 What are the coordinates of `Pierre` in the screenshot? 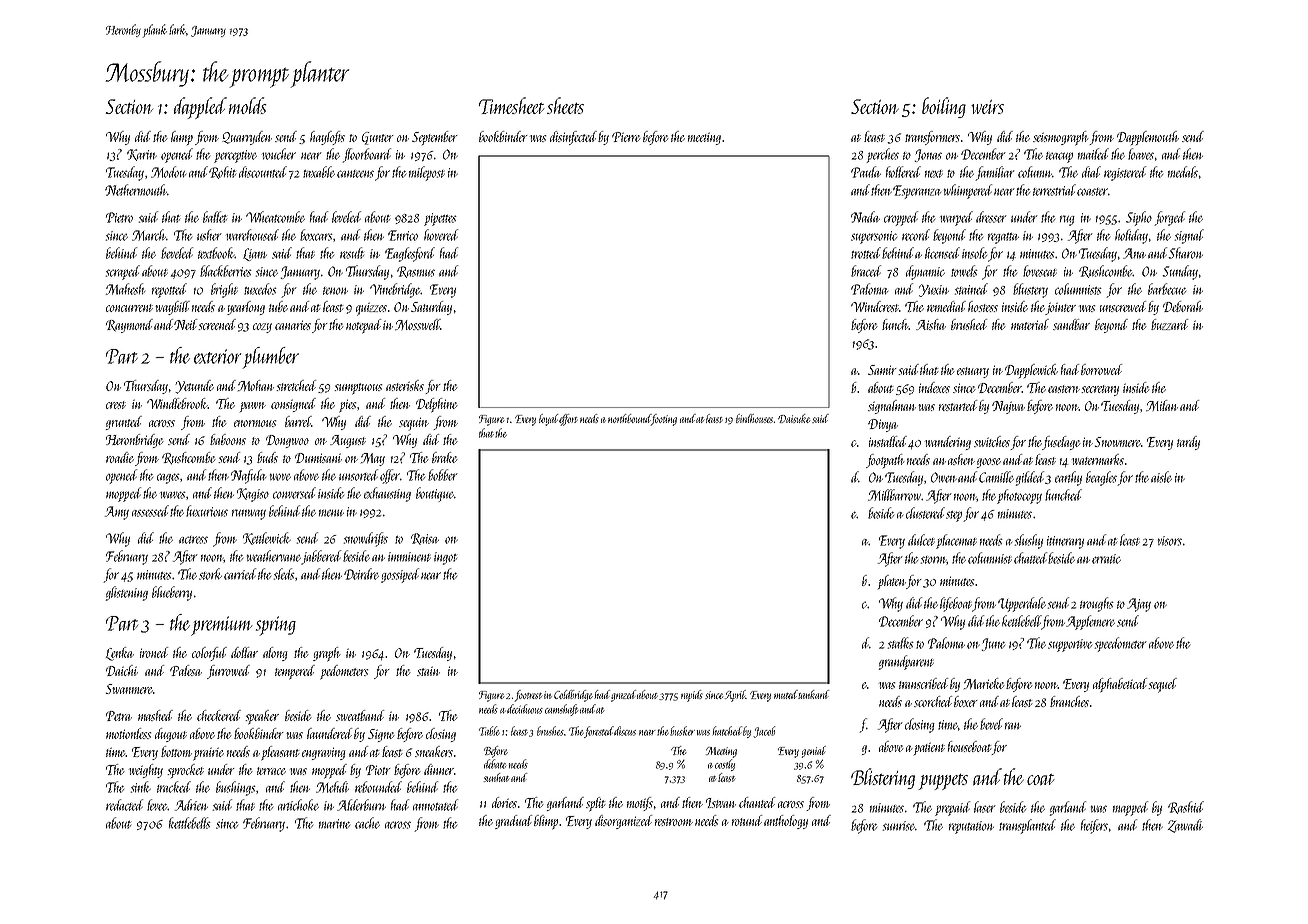 It's located at (626, 137).
